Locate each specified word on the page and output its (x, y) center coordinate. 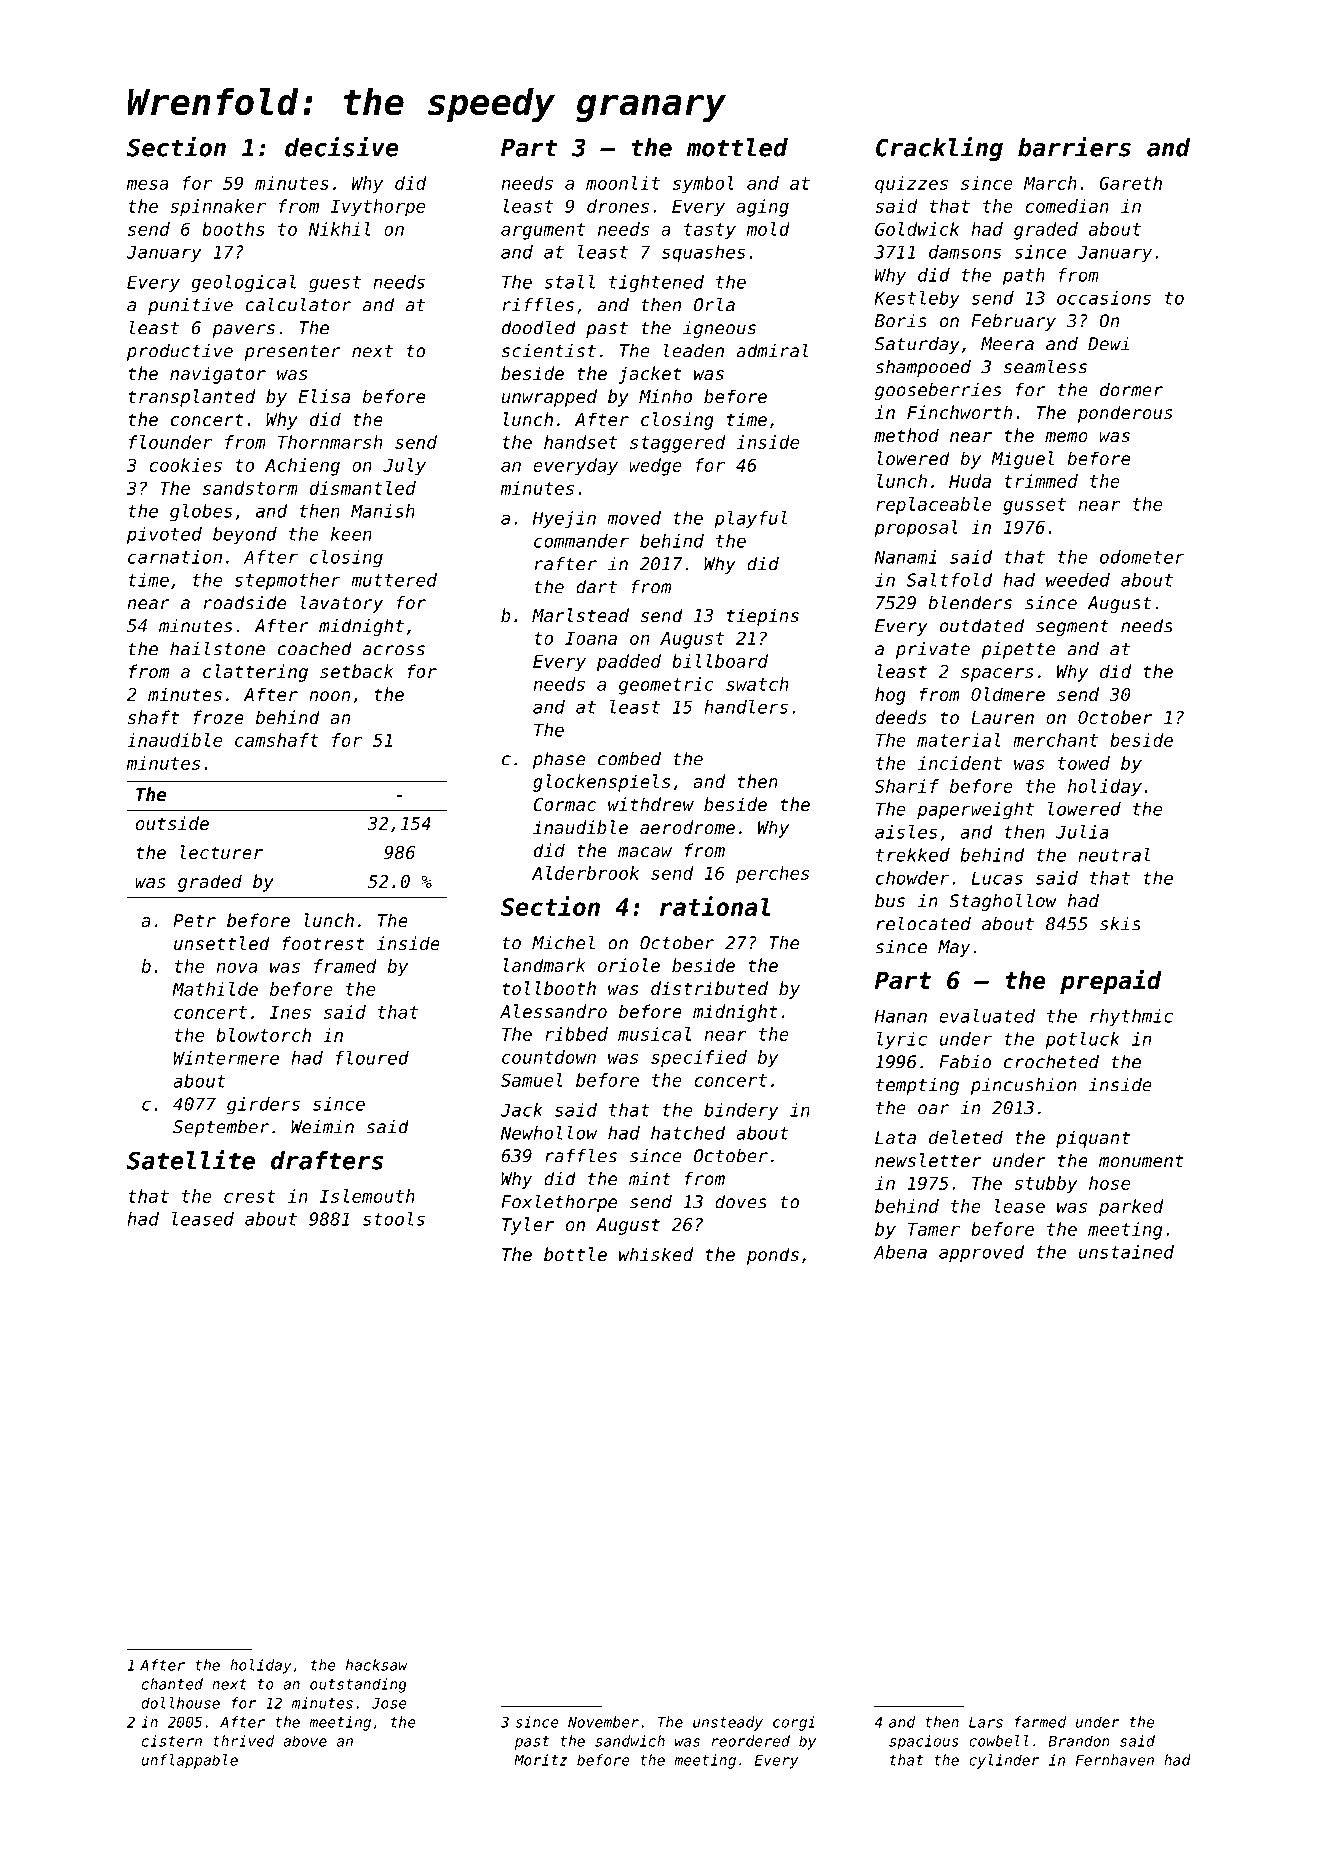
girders (263, 1105)
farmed (1040, 1722)
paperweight (975, 811)
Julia (1082, 832)
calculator (298, 304)
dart (596, 586)
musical (654, 1034)
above (305, 1741)
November (603, 1722)
